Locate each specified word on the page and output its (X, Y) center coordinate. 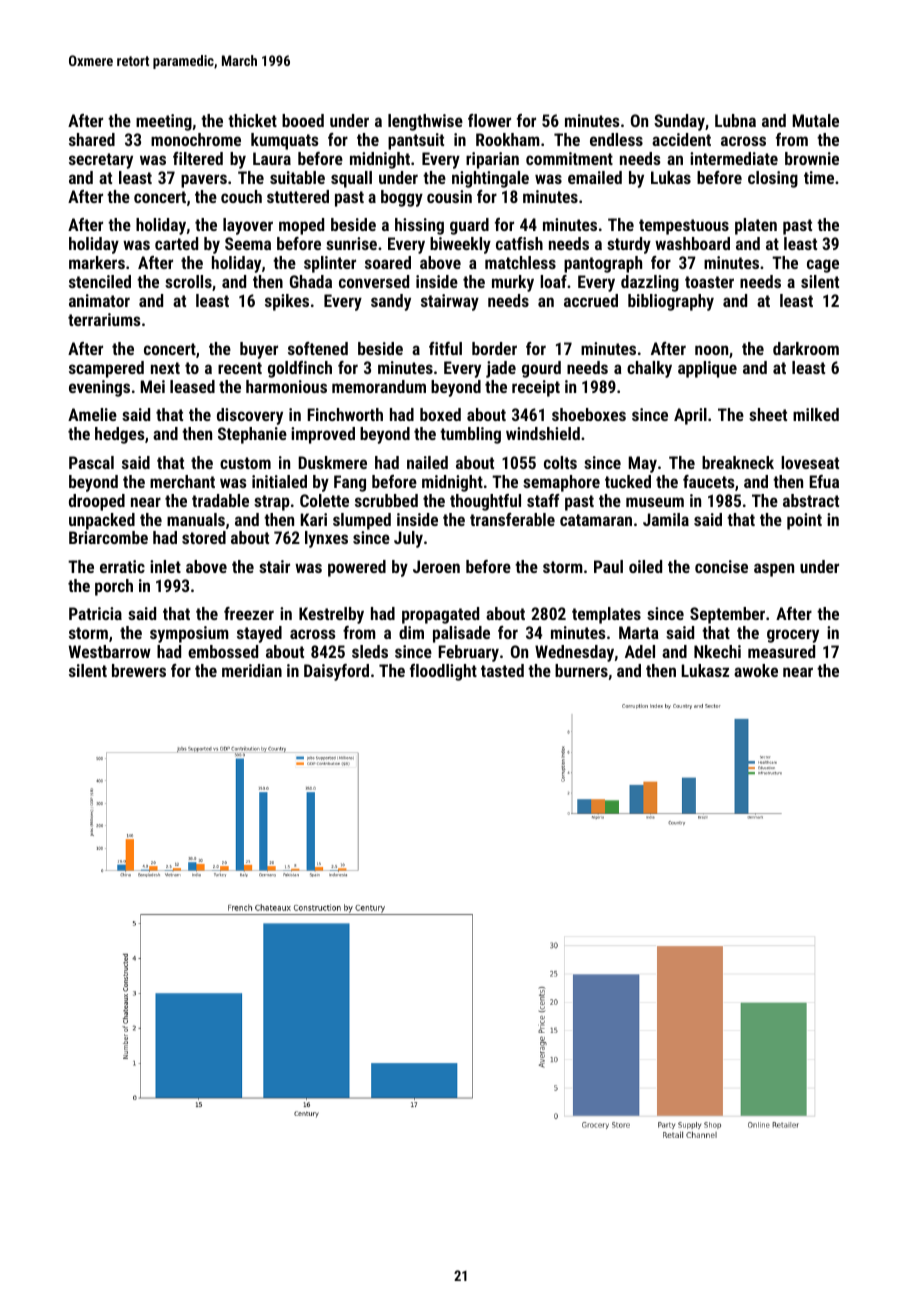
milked (816, 414)
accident (681, 139)
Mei (152, 386)
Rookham (508, 139)
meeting (164, 122)
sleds (370, 651)
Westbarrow (110, 651)
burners (581, 670)
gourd (541, 369)
